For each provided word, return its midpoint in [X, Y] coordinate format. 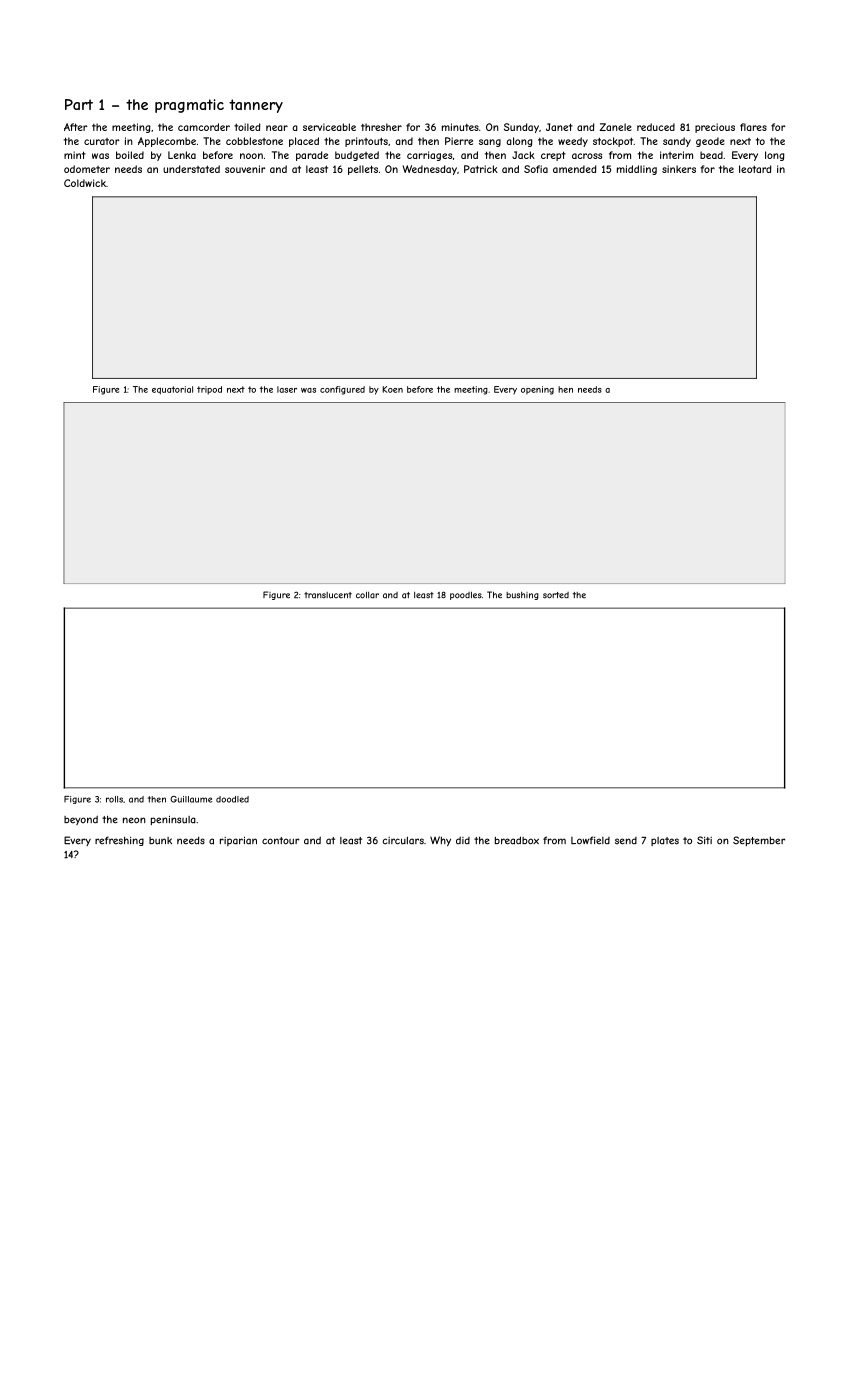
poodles [466, 596]
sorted [556, 595]
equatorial [172, 390]
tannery [256, 106]
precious [715, 128]
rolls [114, 799]
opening [537, 390]
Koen [392, 389]
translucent [328, 595]
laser [287, 389]
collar [367, 595]
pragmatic [189, 106]
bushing [522, 596]
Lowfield [590, 840]
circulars [403, 841]
